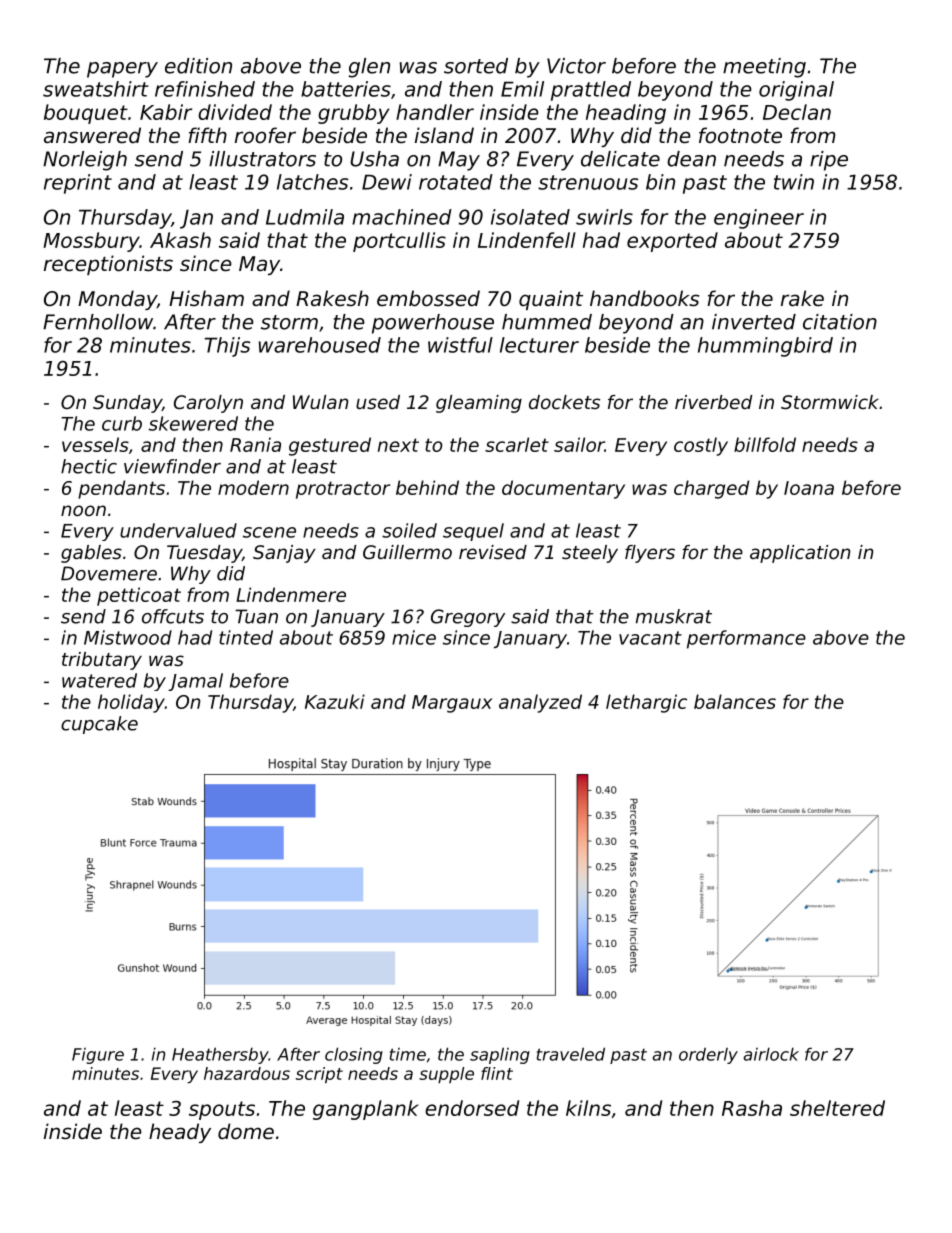 The width and height of the screenshot is (952, 1233). I want to click on grubby, so click(353, 114).
